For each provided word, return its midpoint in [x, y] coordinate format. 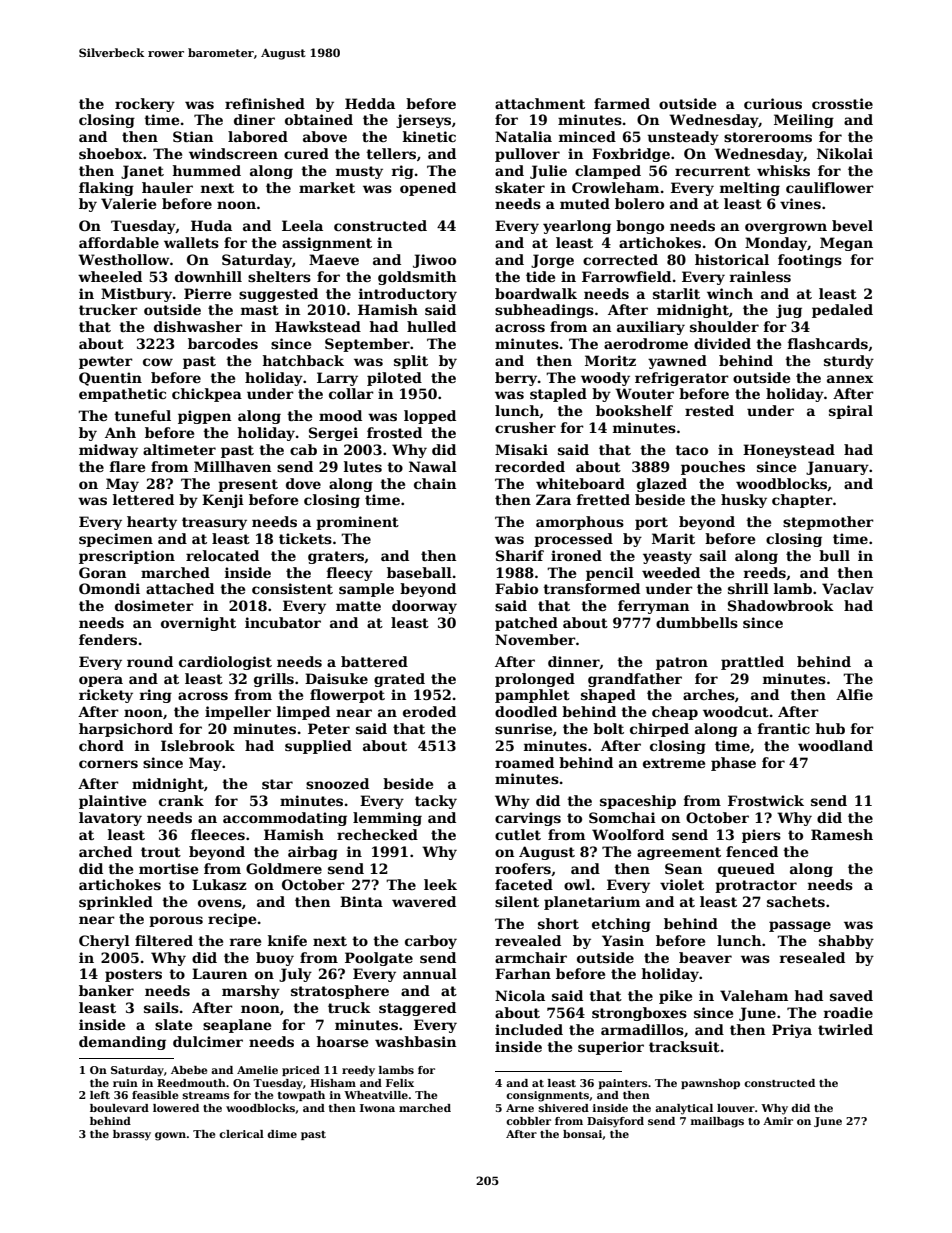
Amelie [257, 1070]
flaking [106, 189]
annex [850, 379]
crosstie [842, 103]
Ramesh [842, 834]
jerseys [423, 121]
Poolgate [379, 959]
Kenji [223, 501]
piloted [394, 379]
